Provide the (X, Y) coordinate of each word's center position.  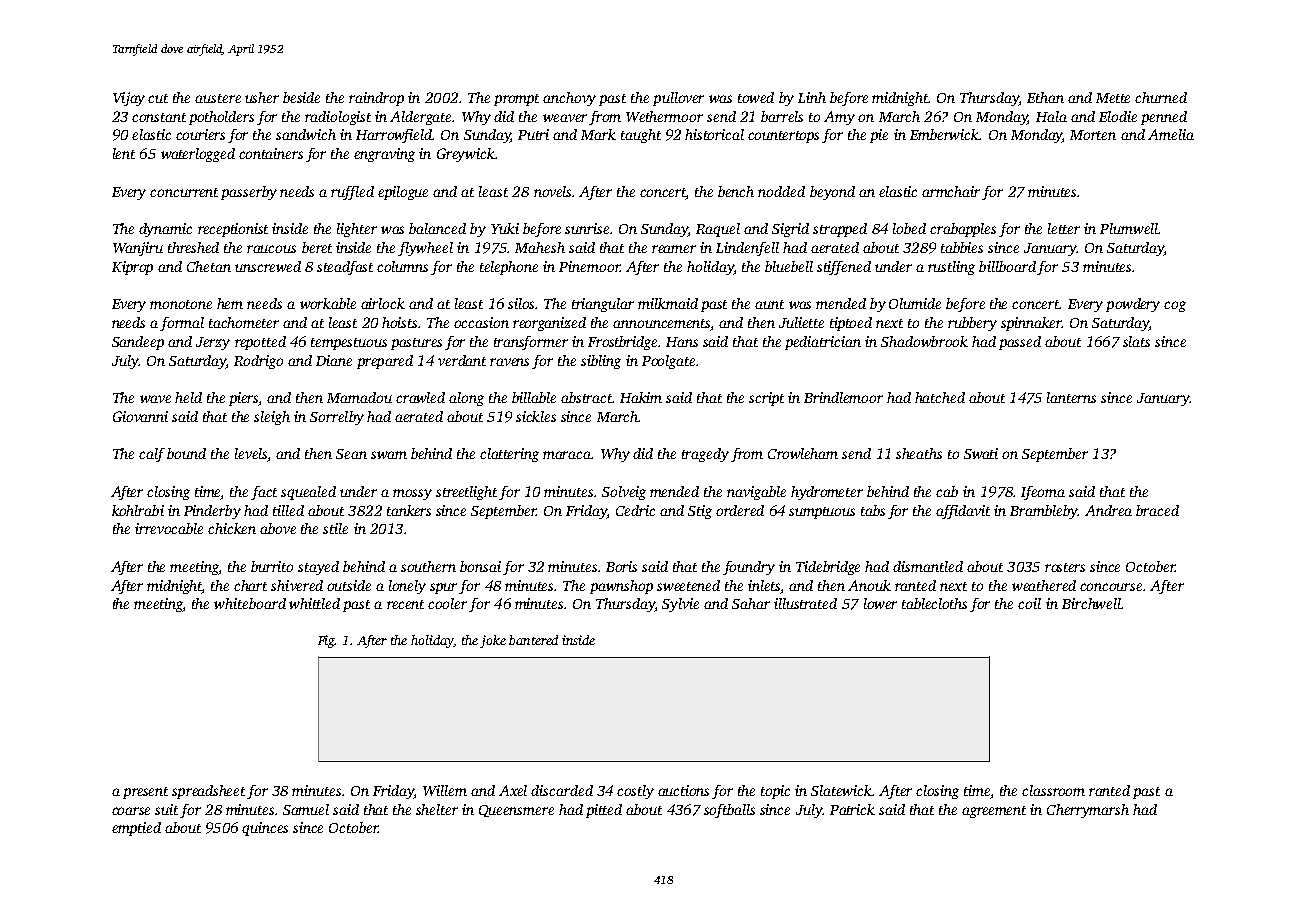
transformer (531, 343)
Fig (326, 641)
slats (1136, 341)
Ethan (1045, 97)
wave (155, 399)
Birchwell (1091, 603)
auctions (683, 790)
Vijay (129, 99)
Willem (445, 790)
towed (756, 97)
